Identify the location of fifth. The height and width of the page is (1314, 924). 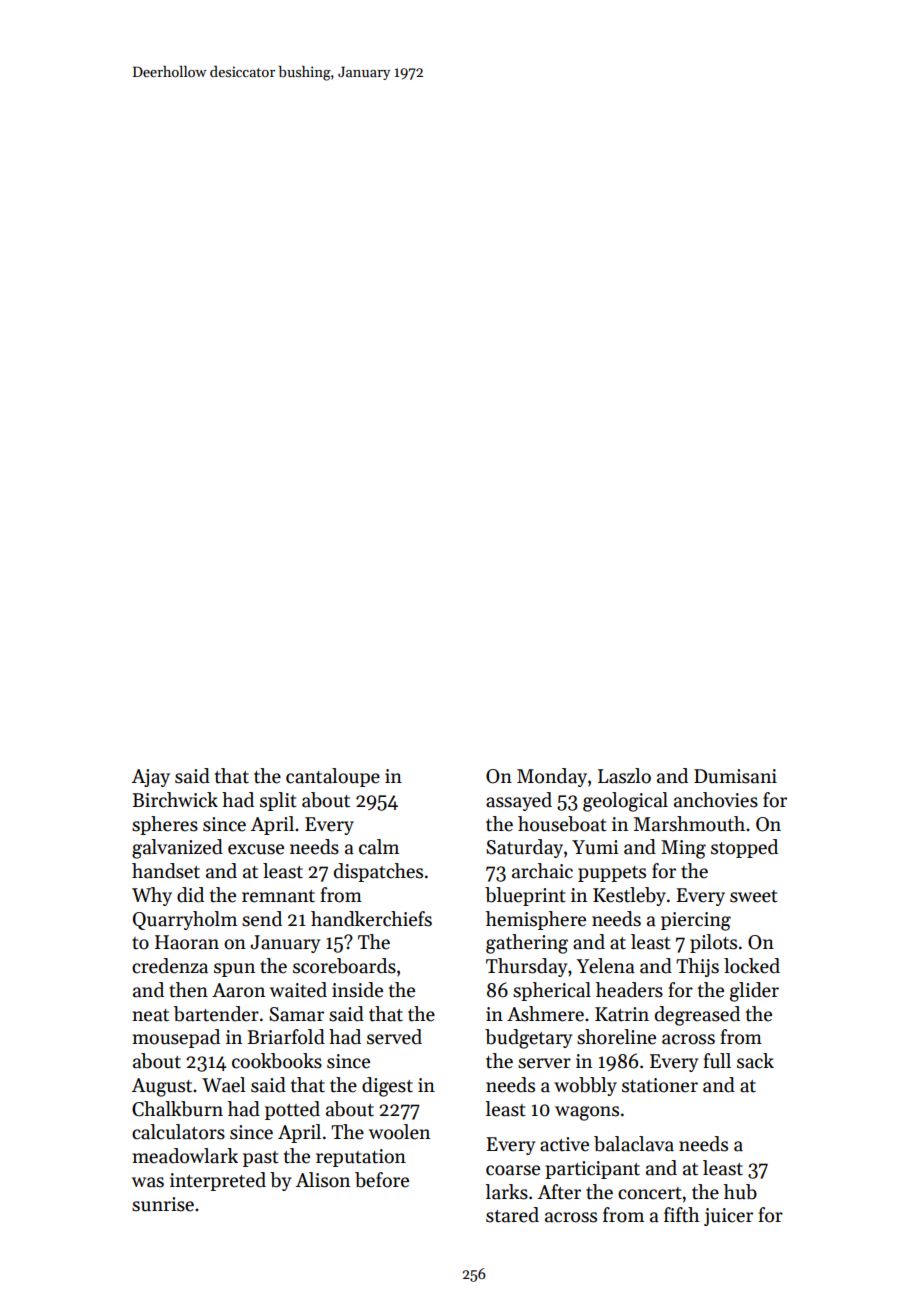
(681, 1215).
